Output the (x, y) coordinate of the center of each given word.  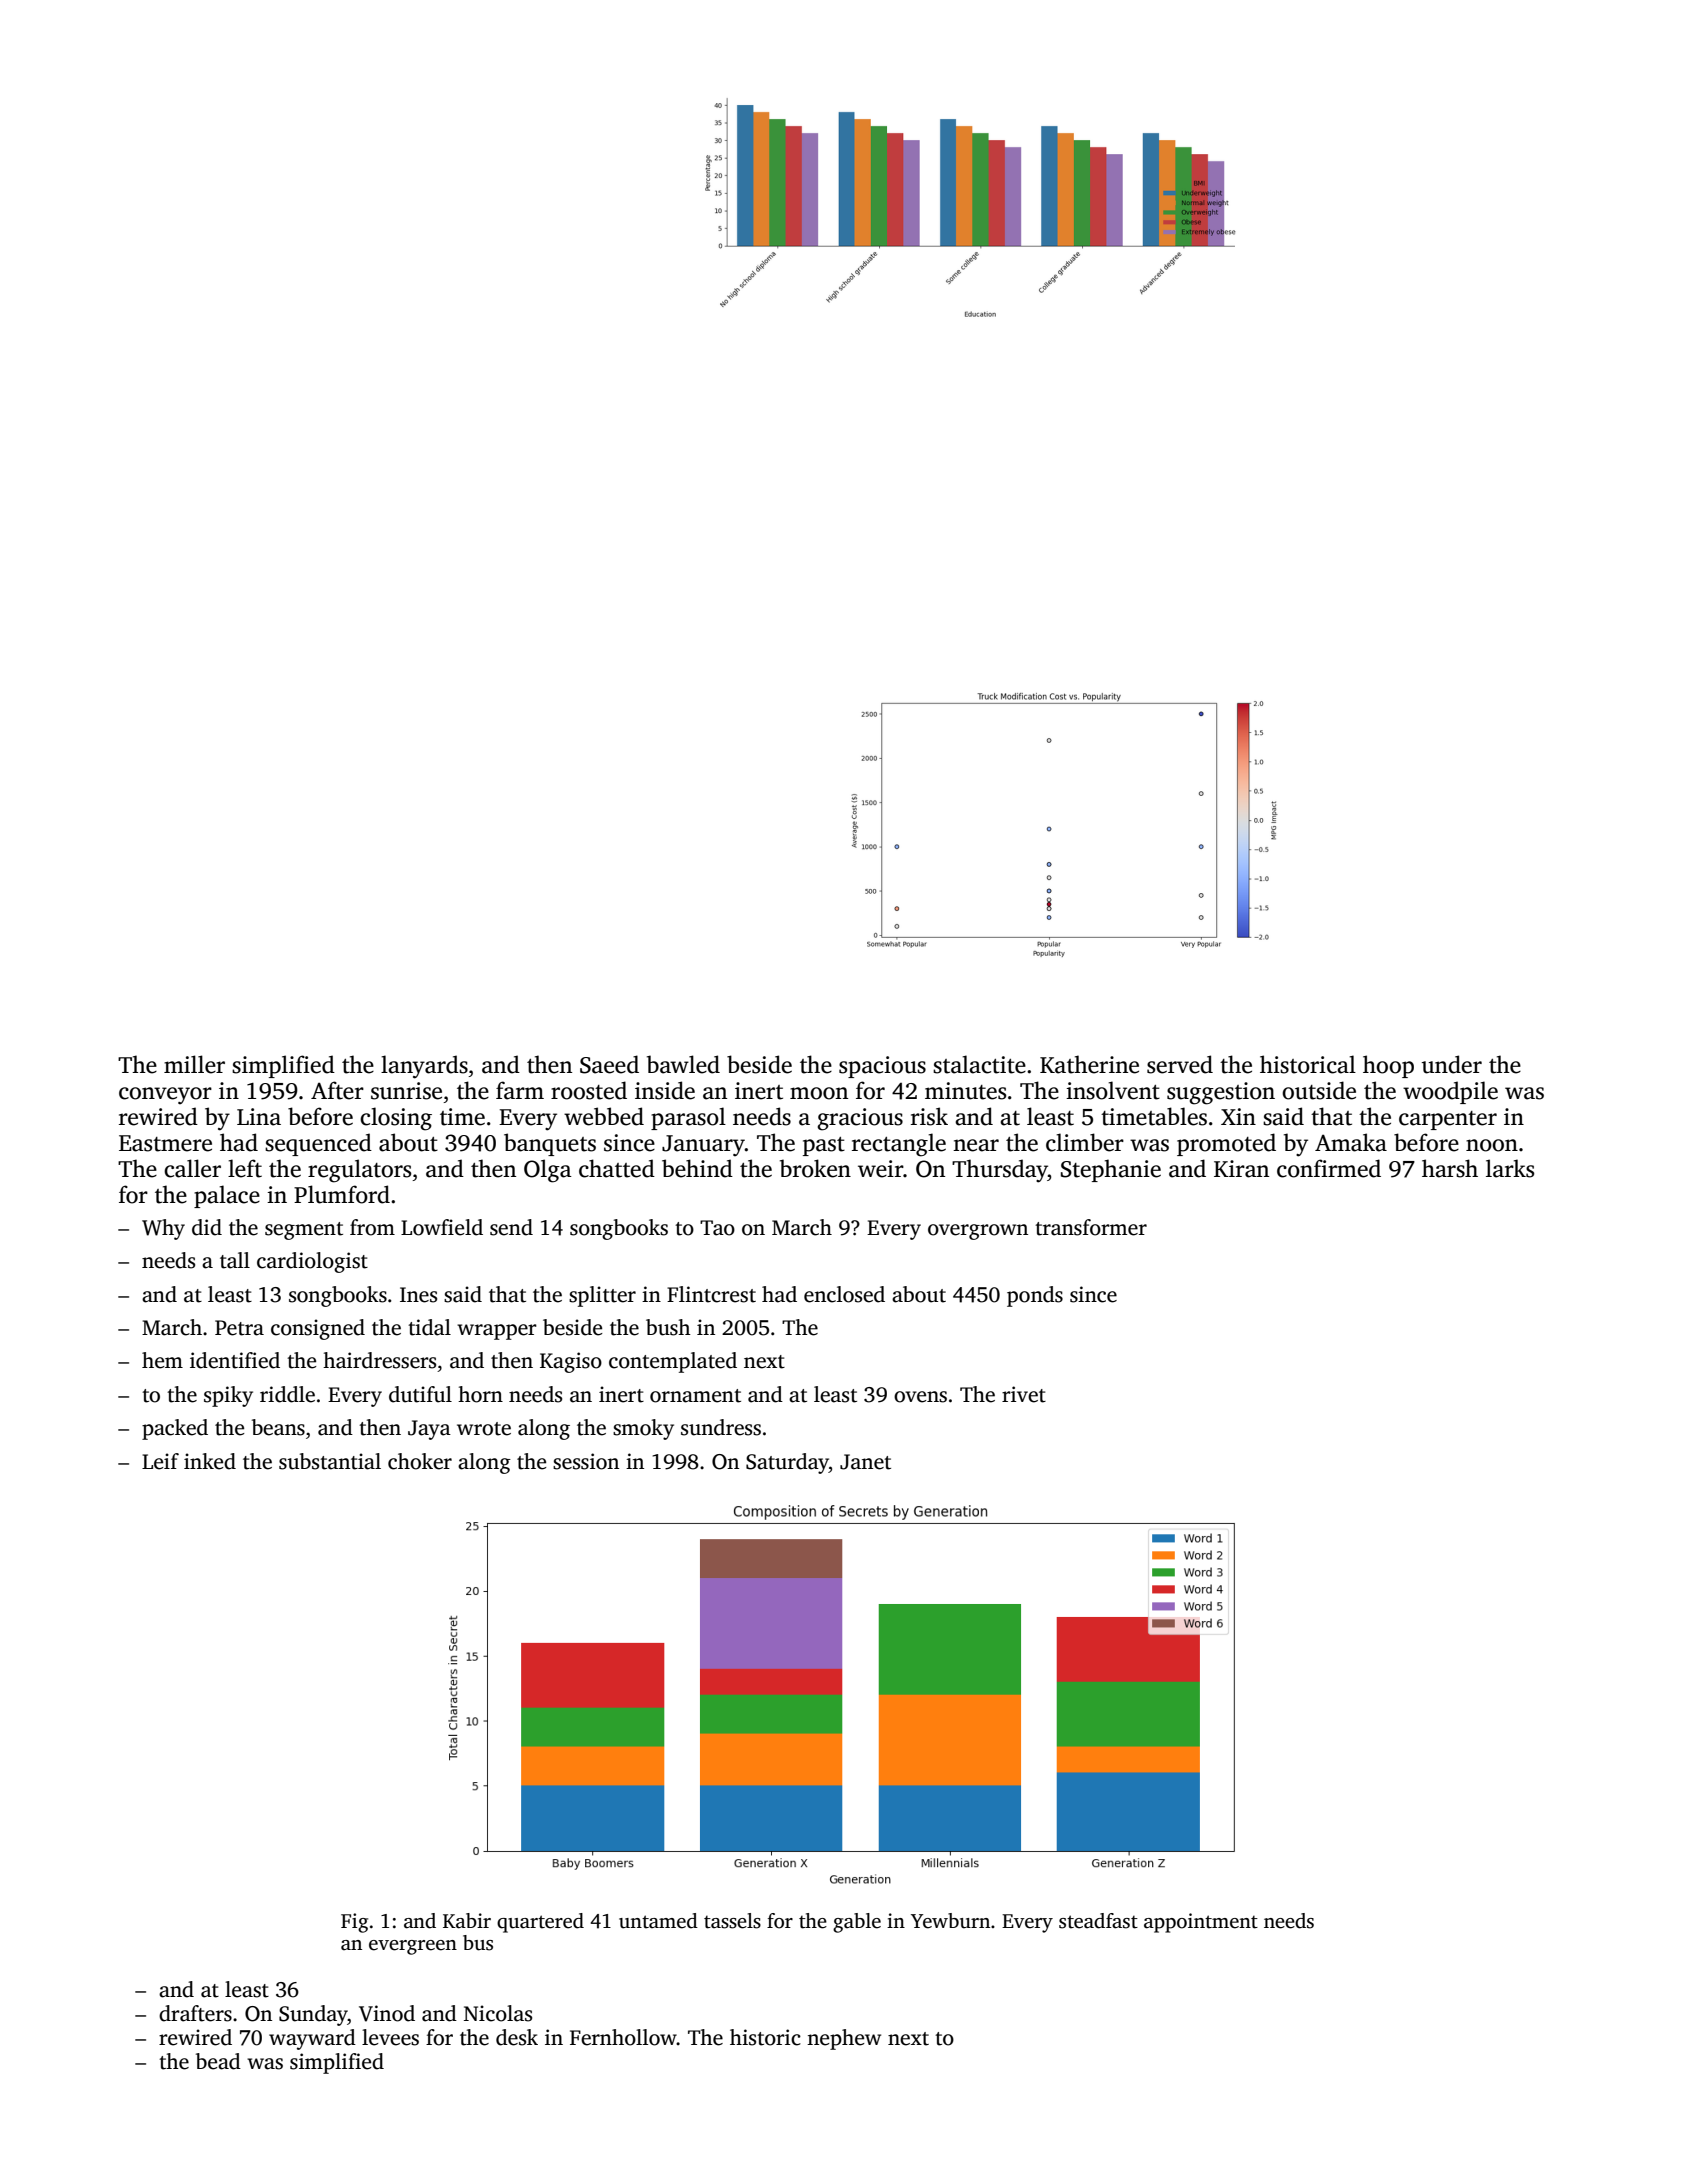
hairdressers (379, 1360)
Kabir (467, 1921)
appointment (1201, 1923)
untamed (658, 1921)
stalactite (979, 1064)
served (1180, 1064)
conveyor (165, 1095)
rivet (1024, 1394)
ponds (1035, 1296)
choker (420, 1461)
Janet (865, 1462)
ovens (920, 1397)
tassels (732, 1921)
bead (218, 2061)
